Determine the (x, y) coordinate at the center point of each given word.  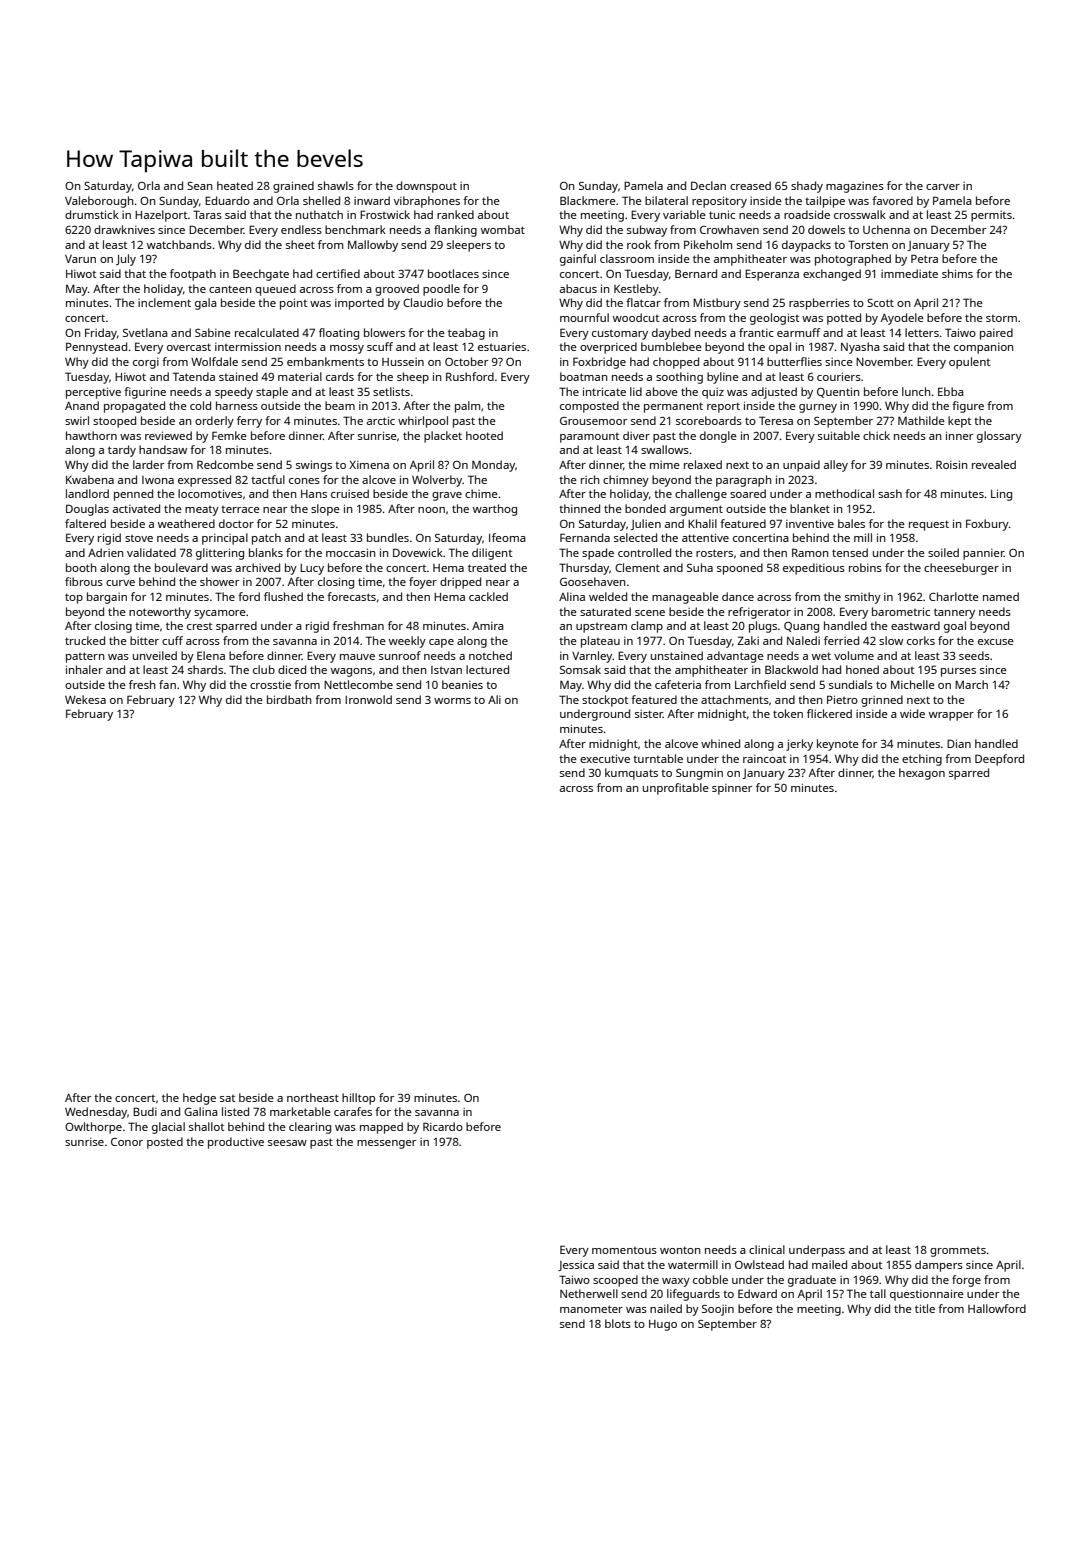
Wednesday (96, 1113)
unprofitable (676, 789)
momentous (624, 1250)
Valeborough (99, 202)
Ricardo (443, 1126)
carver (943, 187)
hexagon (922, 774)
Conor (127, 1142)
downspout (426, 187)
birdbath (289, 699)
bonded (645, 508)
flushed (283, 596)
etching (922, 760)
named (1001, 596)
